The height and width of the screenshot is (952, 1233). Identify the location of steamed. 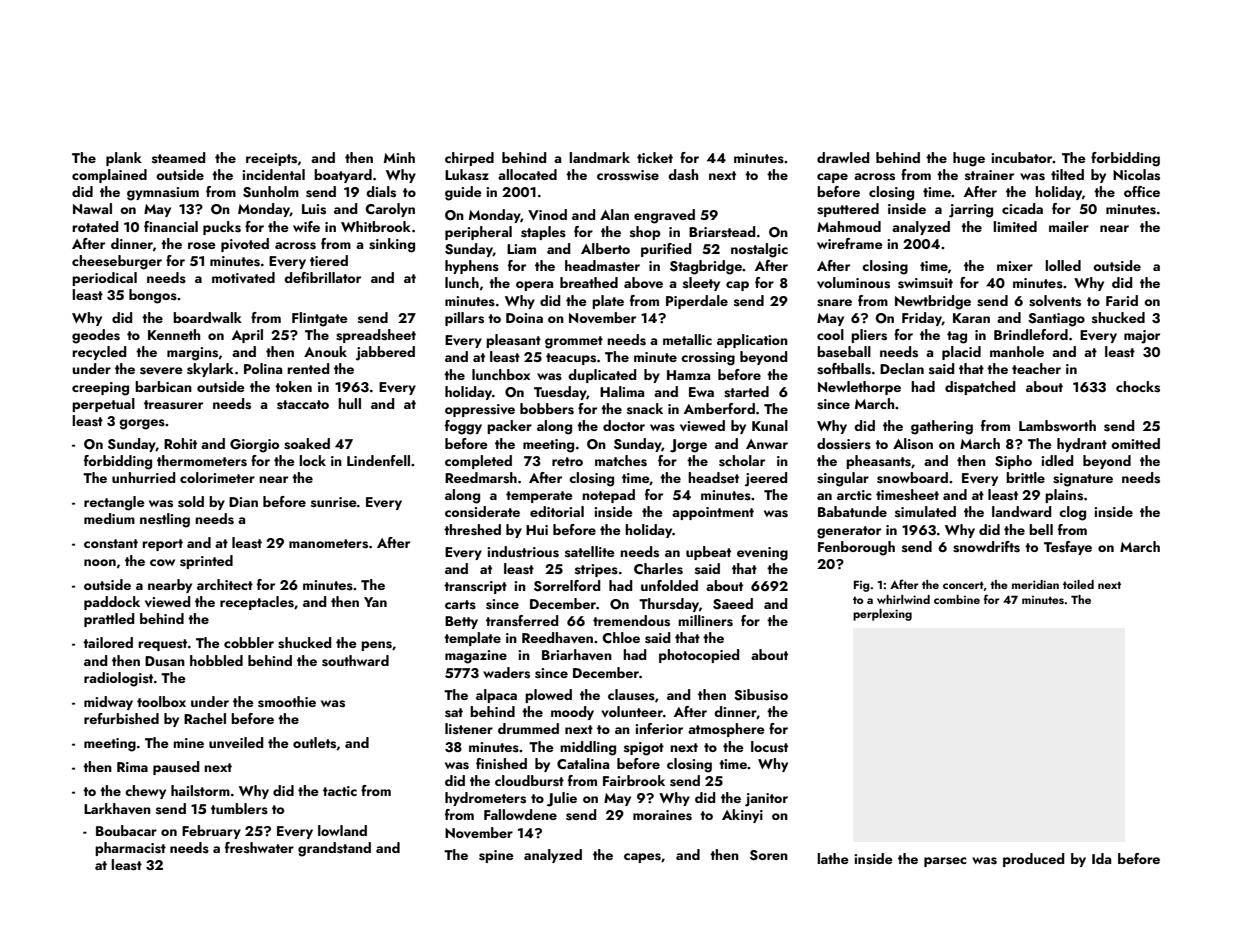
(178, 158).
